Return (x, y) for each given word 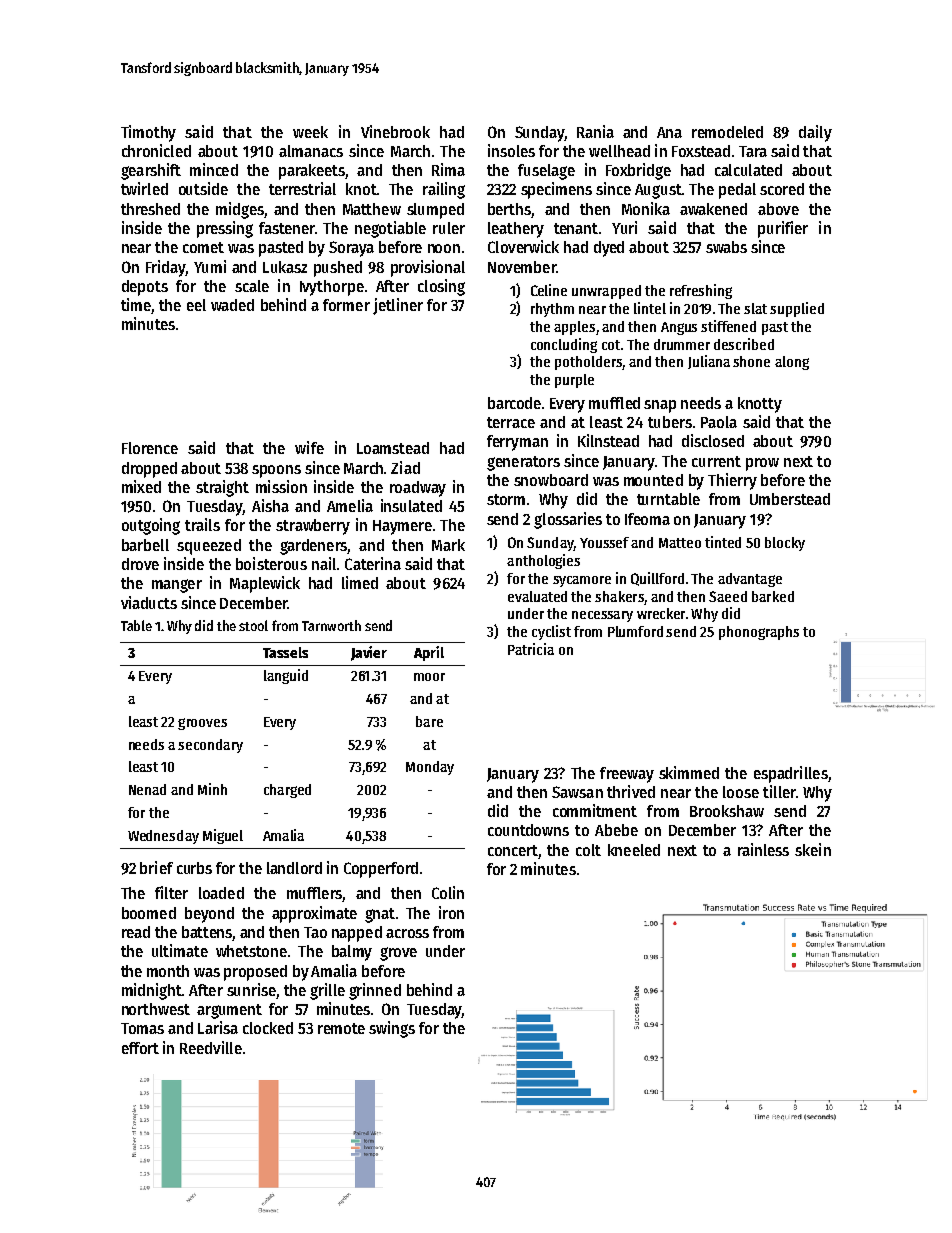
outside (203, 188)
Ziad (405, 467)
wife (309, 447)
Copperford (381, 870)
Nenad (147, 789)
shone (751, 361)
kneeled (634, 850)
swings (392, 1029)
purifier (783, 229)
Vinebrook (395, 131)
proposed (255, 973)
